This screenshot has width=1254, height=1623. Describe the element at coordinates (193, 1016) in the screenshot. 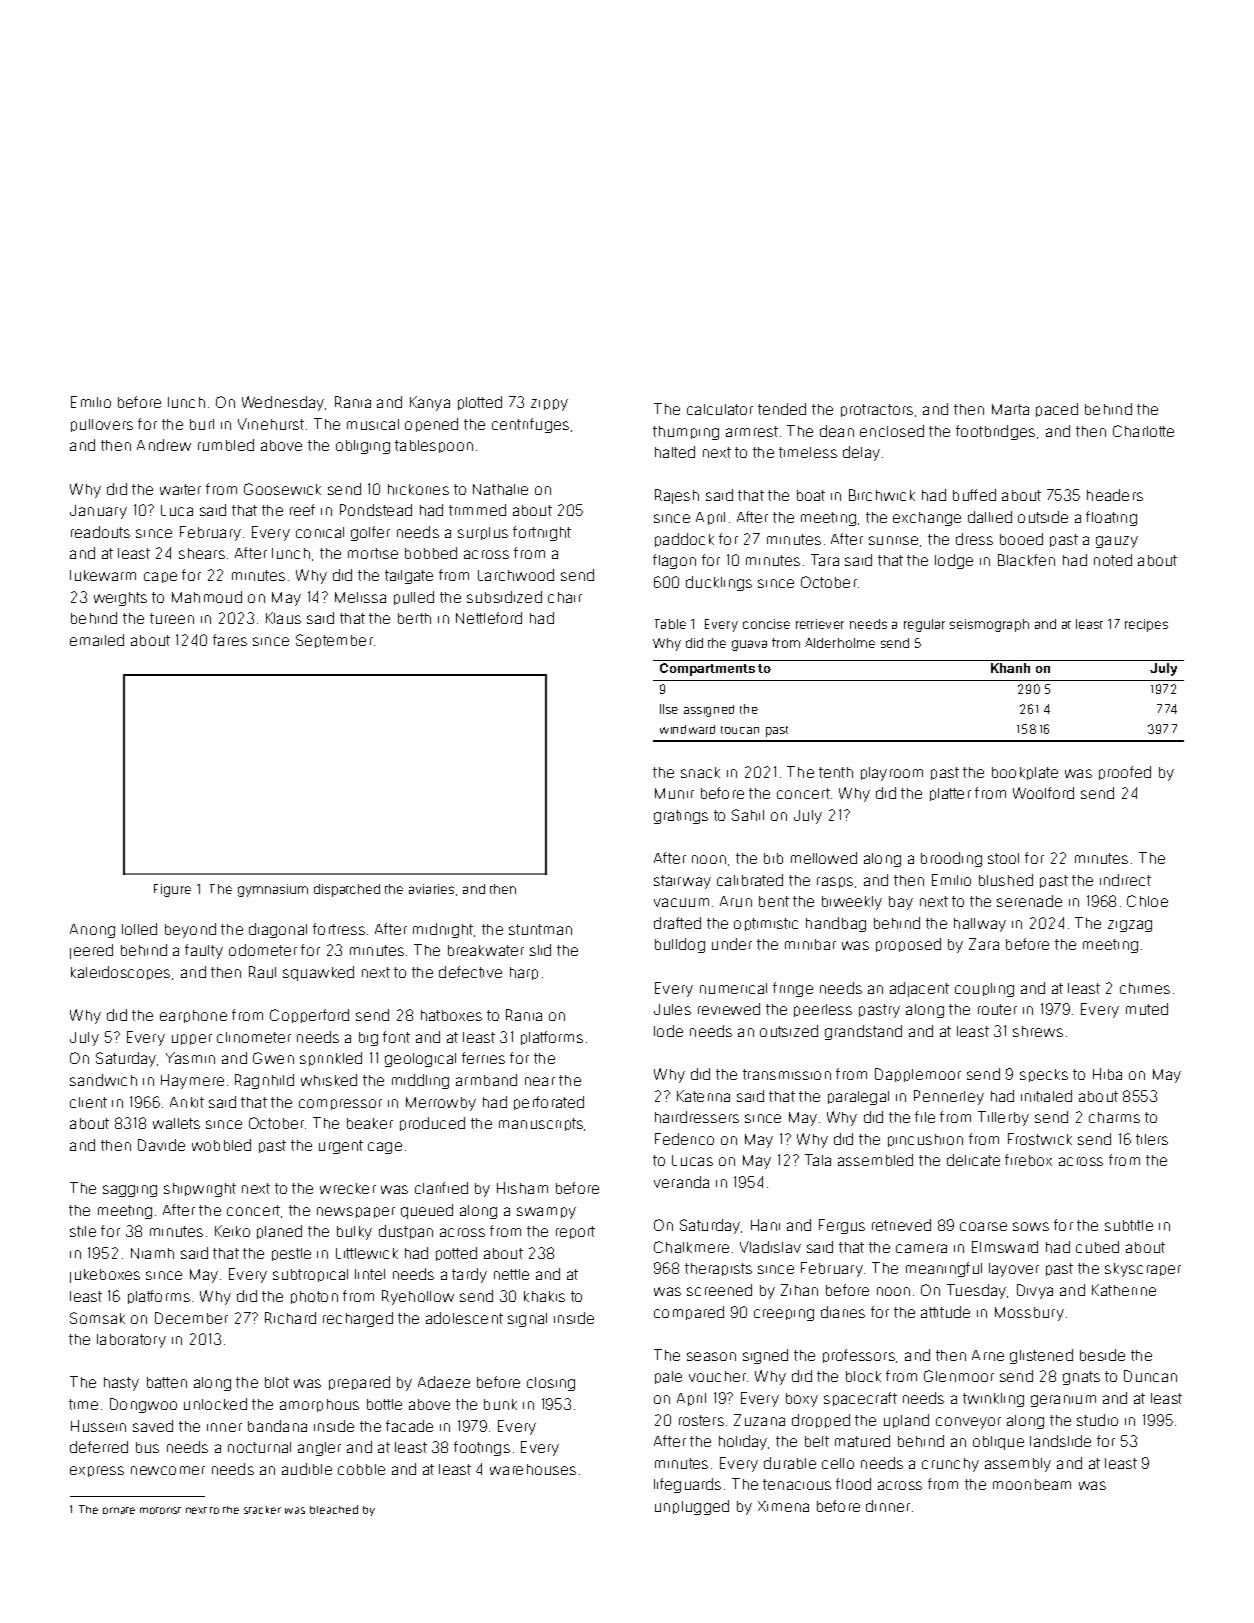

I see `earphone` at that location.
